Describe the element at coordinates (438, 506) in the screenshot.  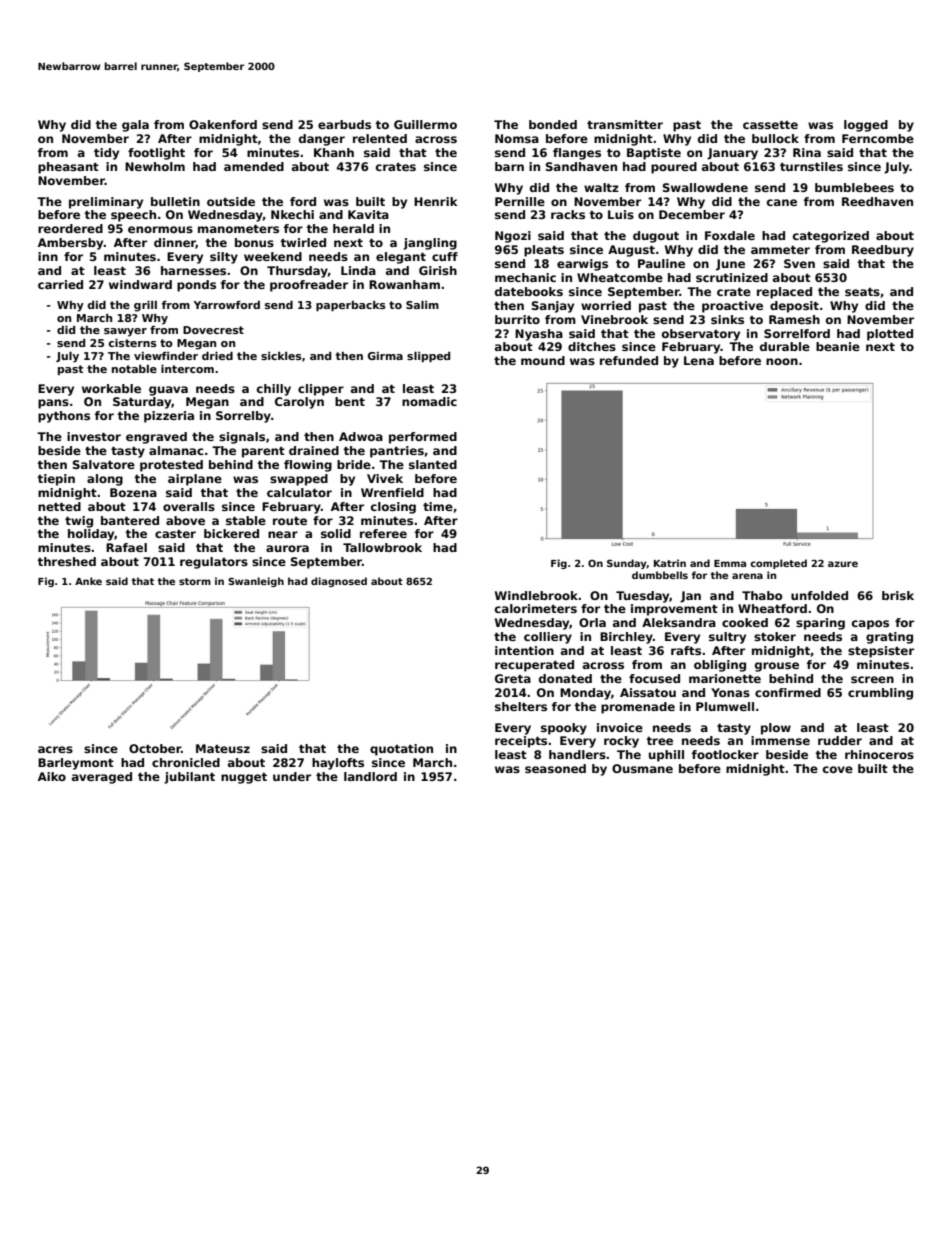
I see `time` at that location.
